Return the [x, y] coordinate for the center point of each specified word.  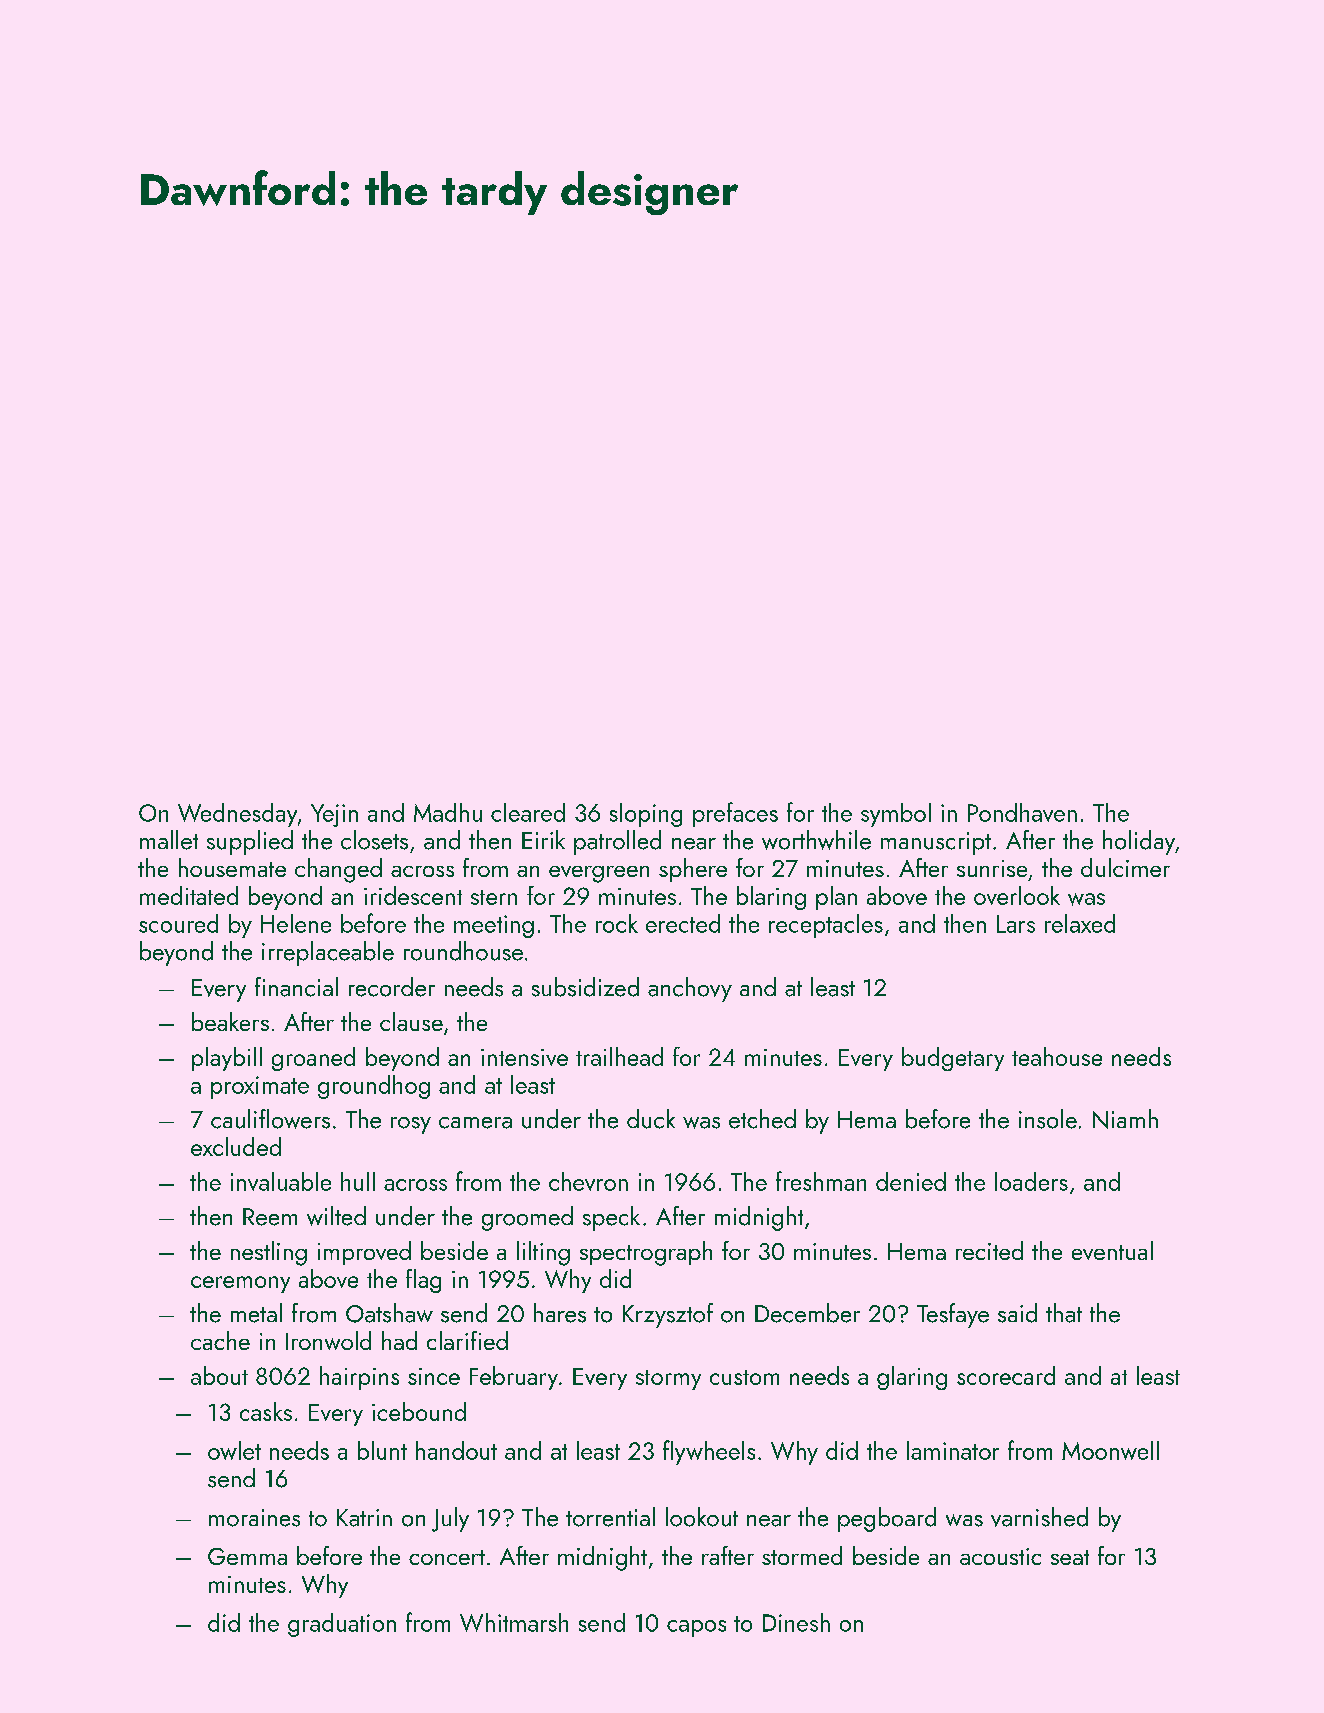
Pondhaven [1022, 812]
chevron [588, 1181]
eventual [1112, 1250]
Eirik [543, 839]
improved [364, 1253]
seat [1070, 1557]
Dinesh [796, 1622]
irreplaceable [328, 953]
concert [447, 1557]
